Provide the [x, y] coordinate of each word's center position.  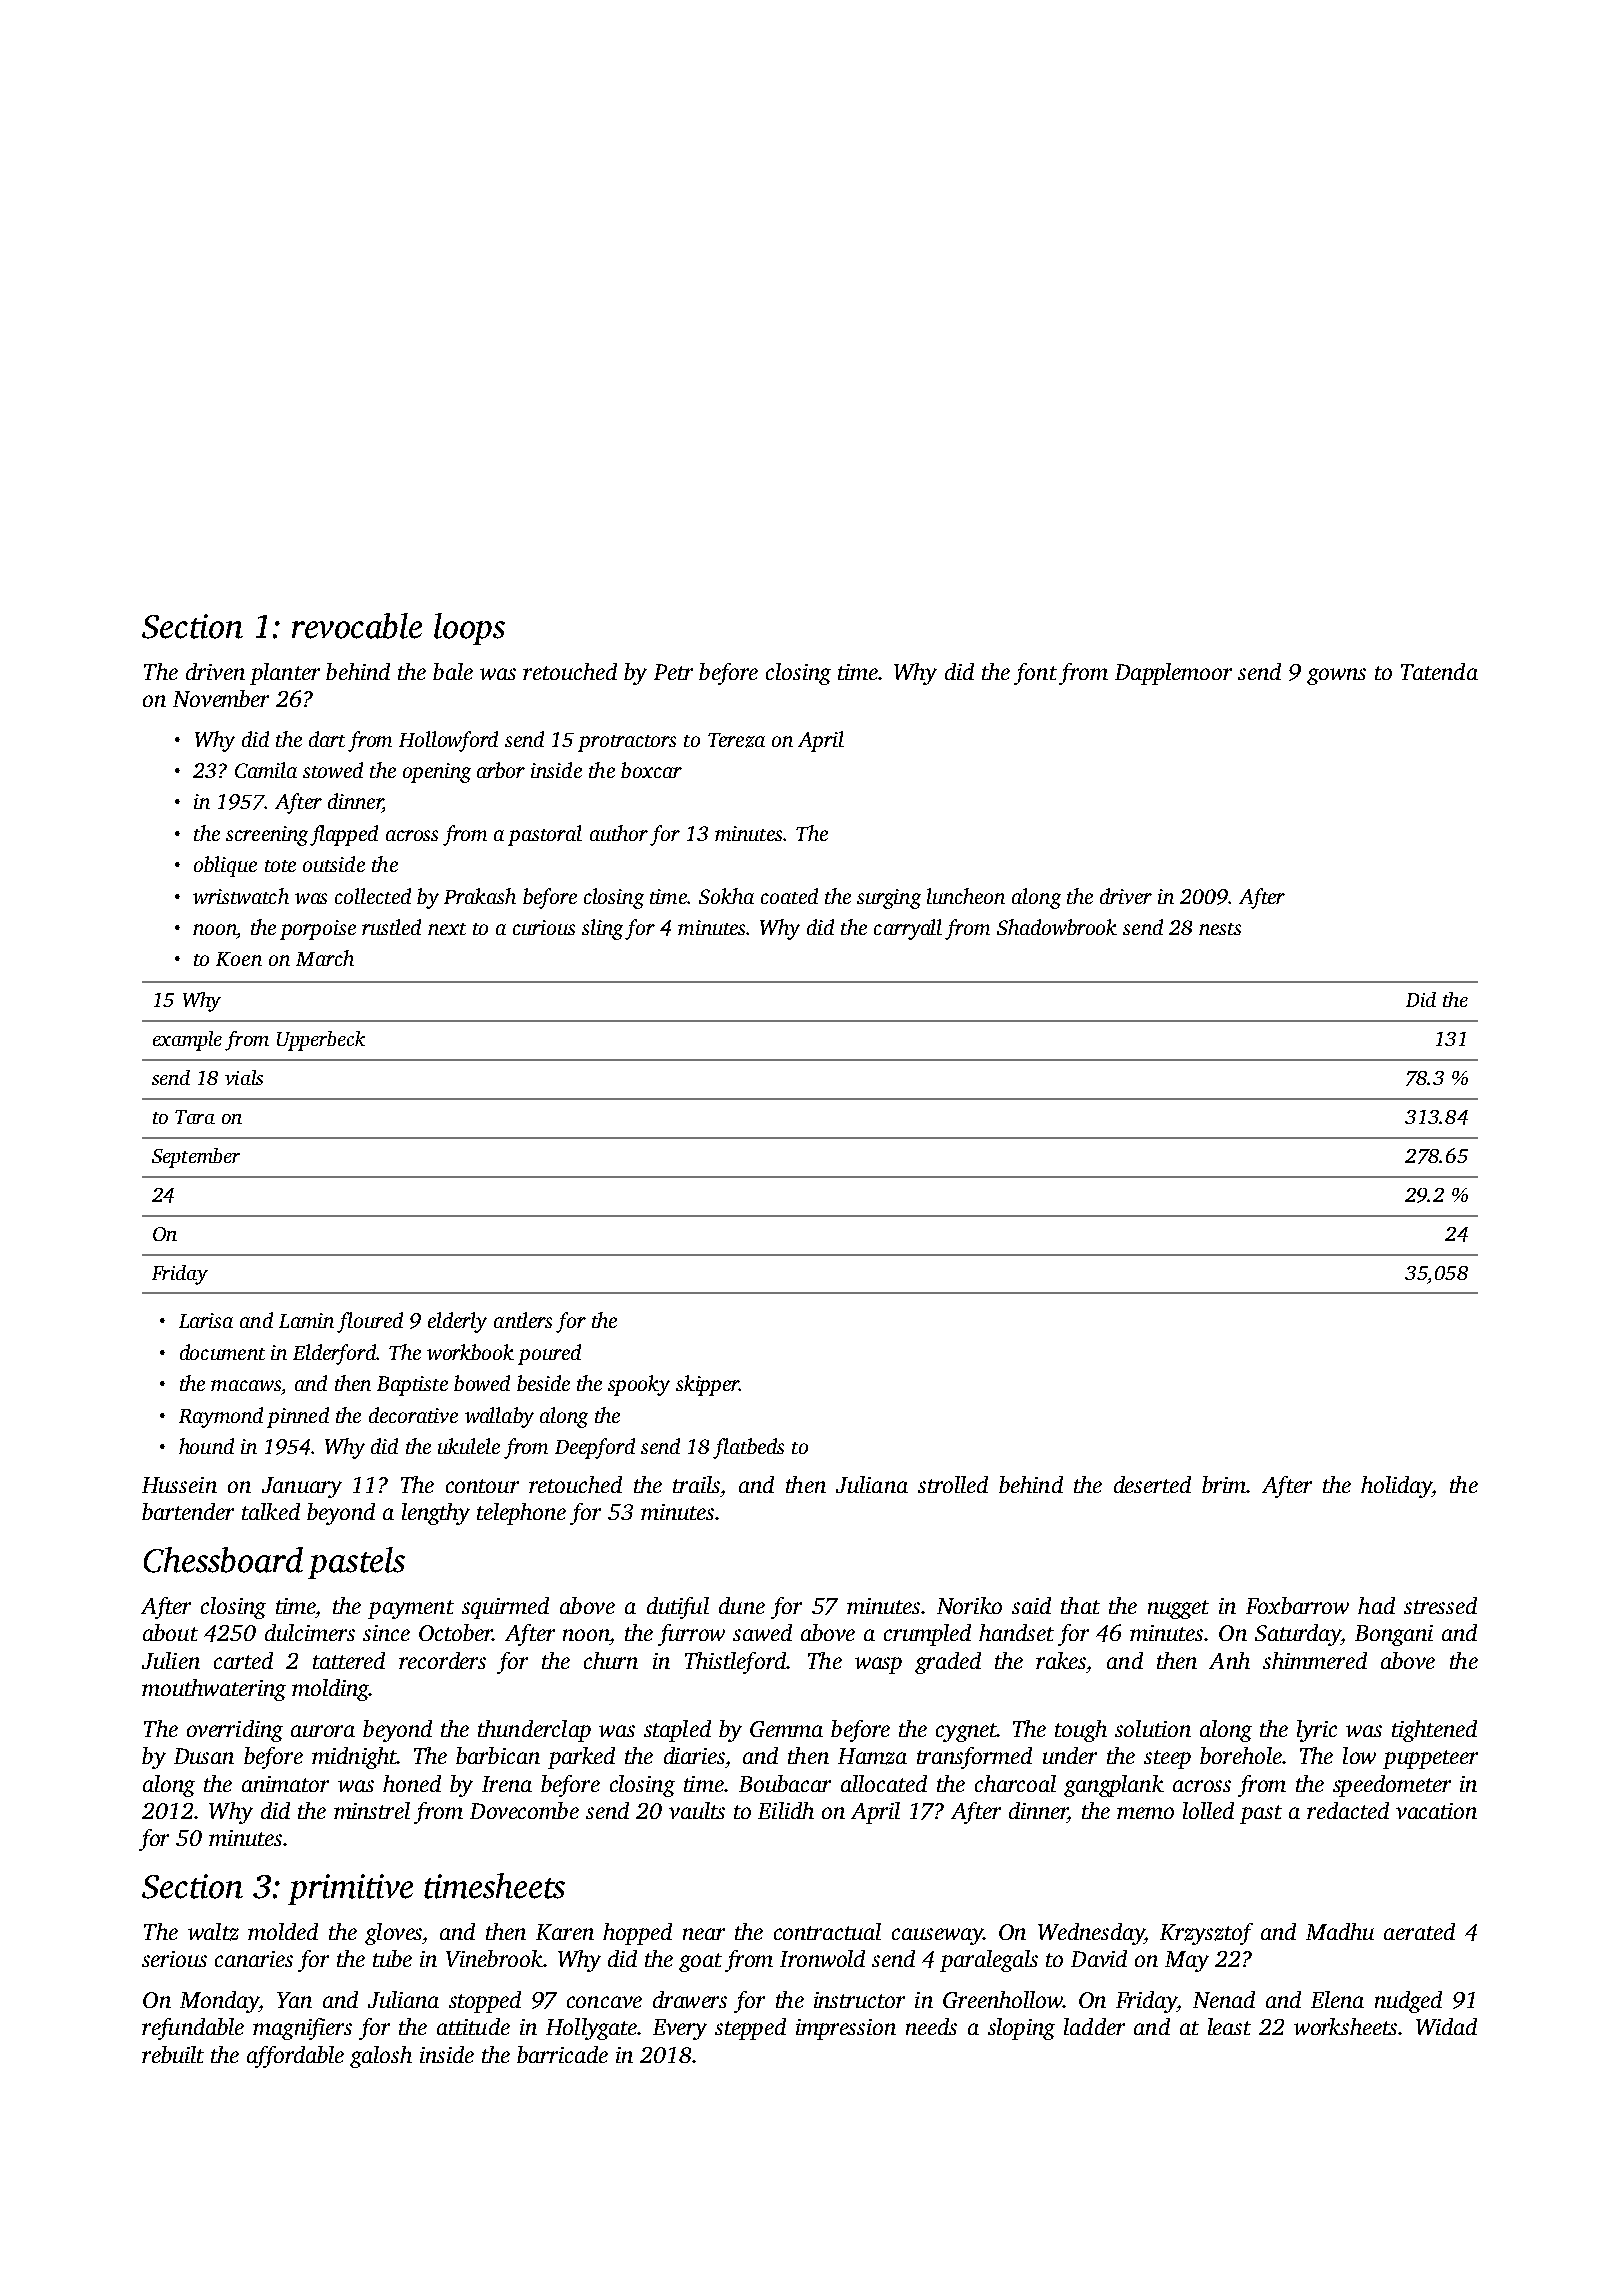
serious [174, 1959]
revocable [357, 626]
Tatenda [1439, 671]
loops [469, 629]
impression [846, 2029]
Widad [1446, 2026]
